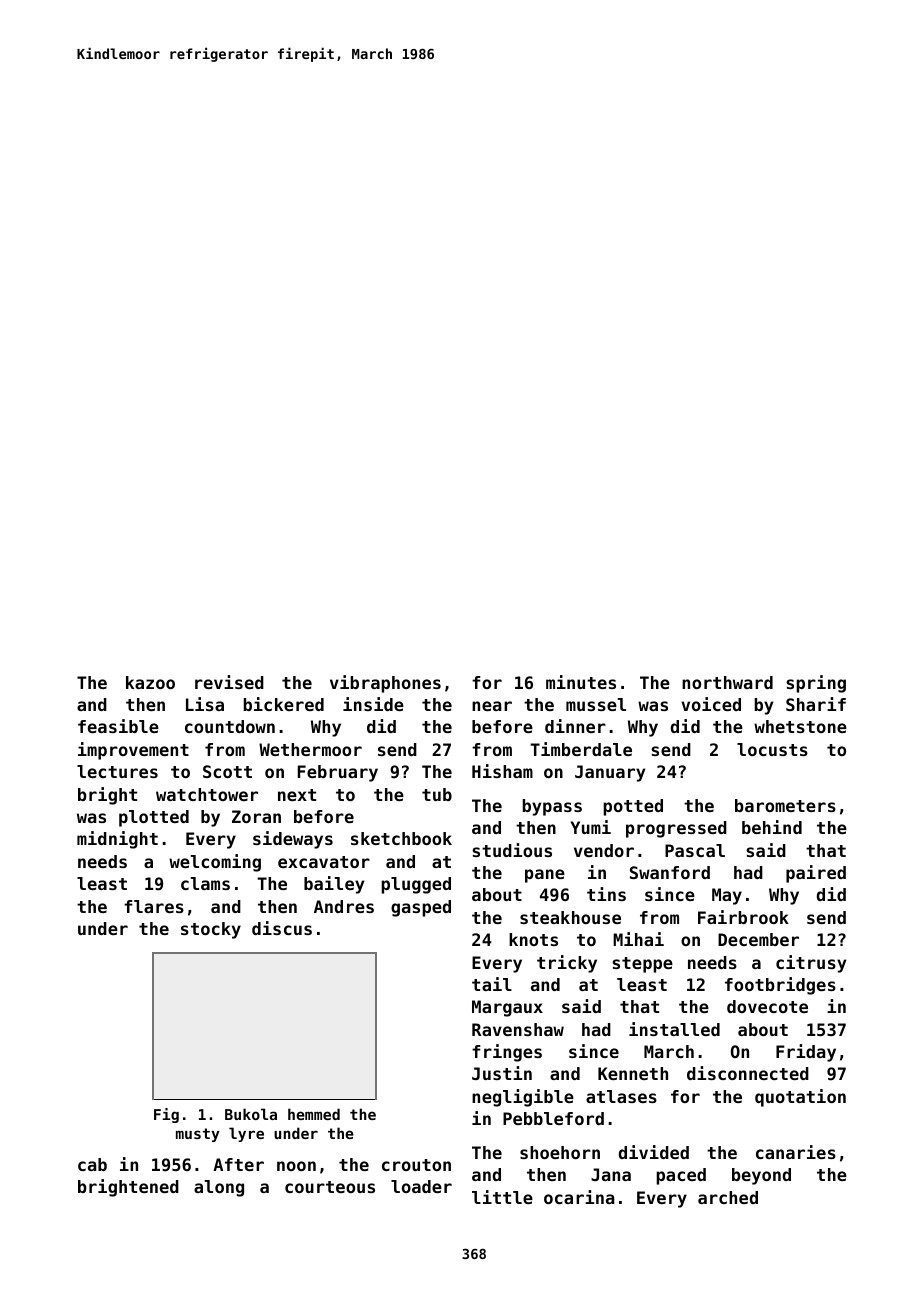 Image resolution: width=924 pixels, height=1308 pixels. Describe the element at coordinates (282, 928) in the image. I see `discus` at that location.
